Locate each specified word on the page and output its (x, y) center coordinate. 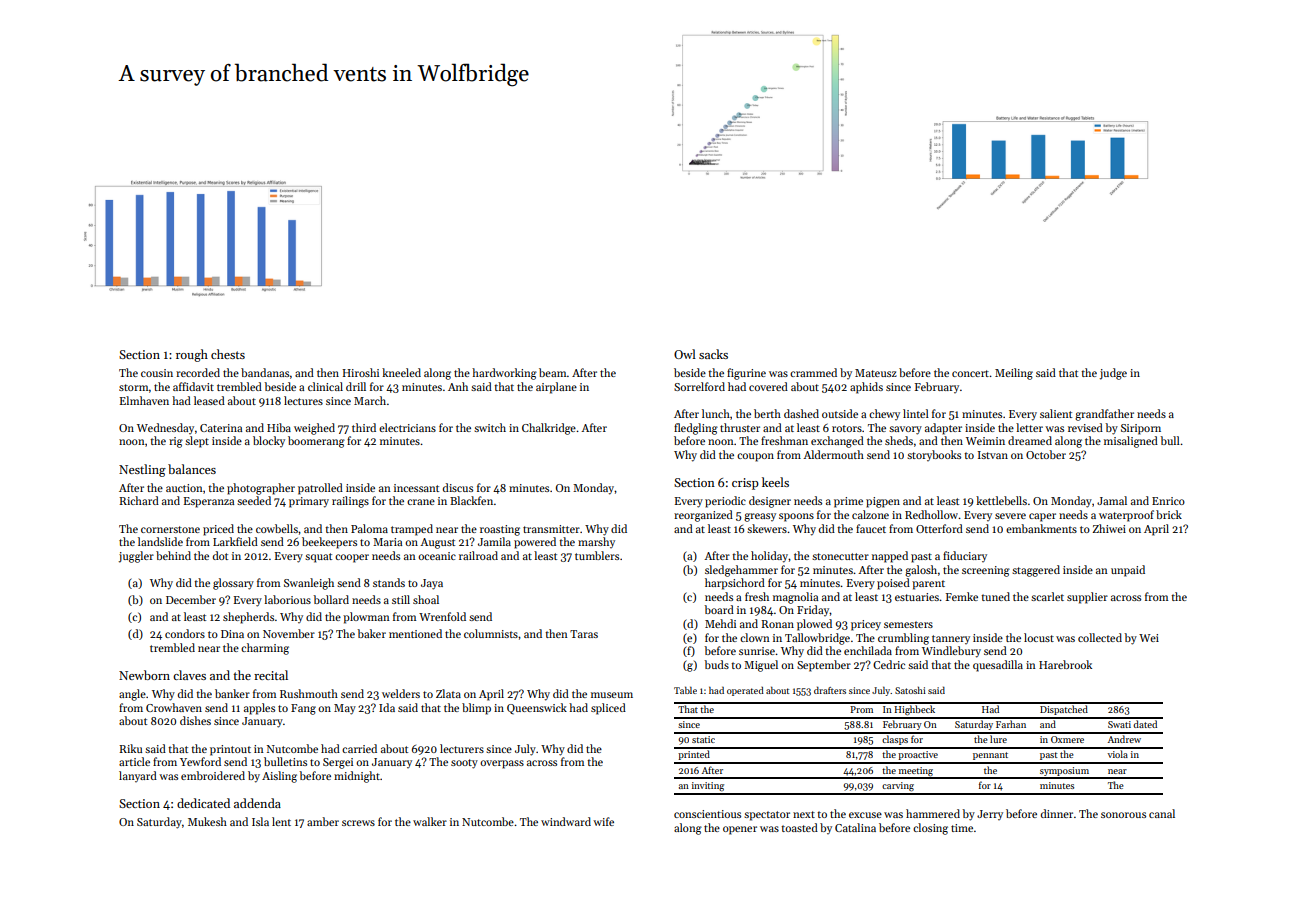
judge (1113, 374)
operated (745, 691)
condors (185, 633)
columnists (491, 633)
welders (401, 693)
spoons (796, 517)
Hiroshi (360, 372)
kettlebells (1001, 500)
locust (1039, 637)
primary (309, 502)
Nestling (142, 470)
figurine (746, 374)
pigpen (883, 502)
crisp (745, 484)
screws (358, 823)
